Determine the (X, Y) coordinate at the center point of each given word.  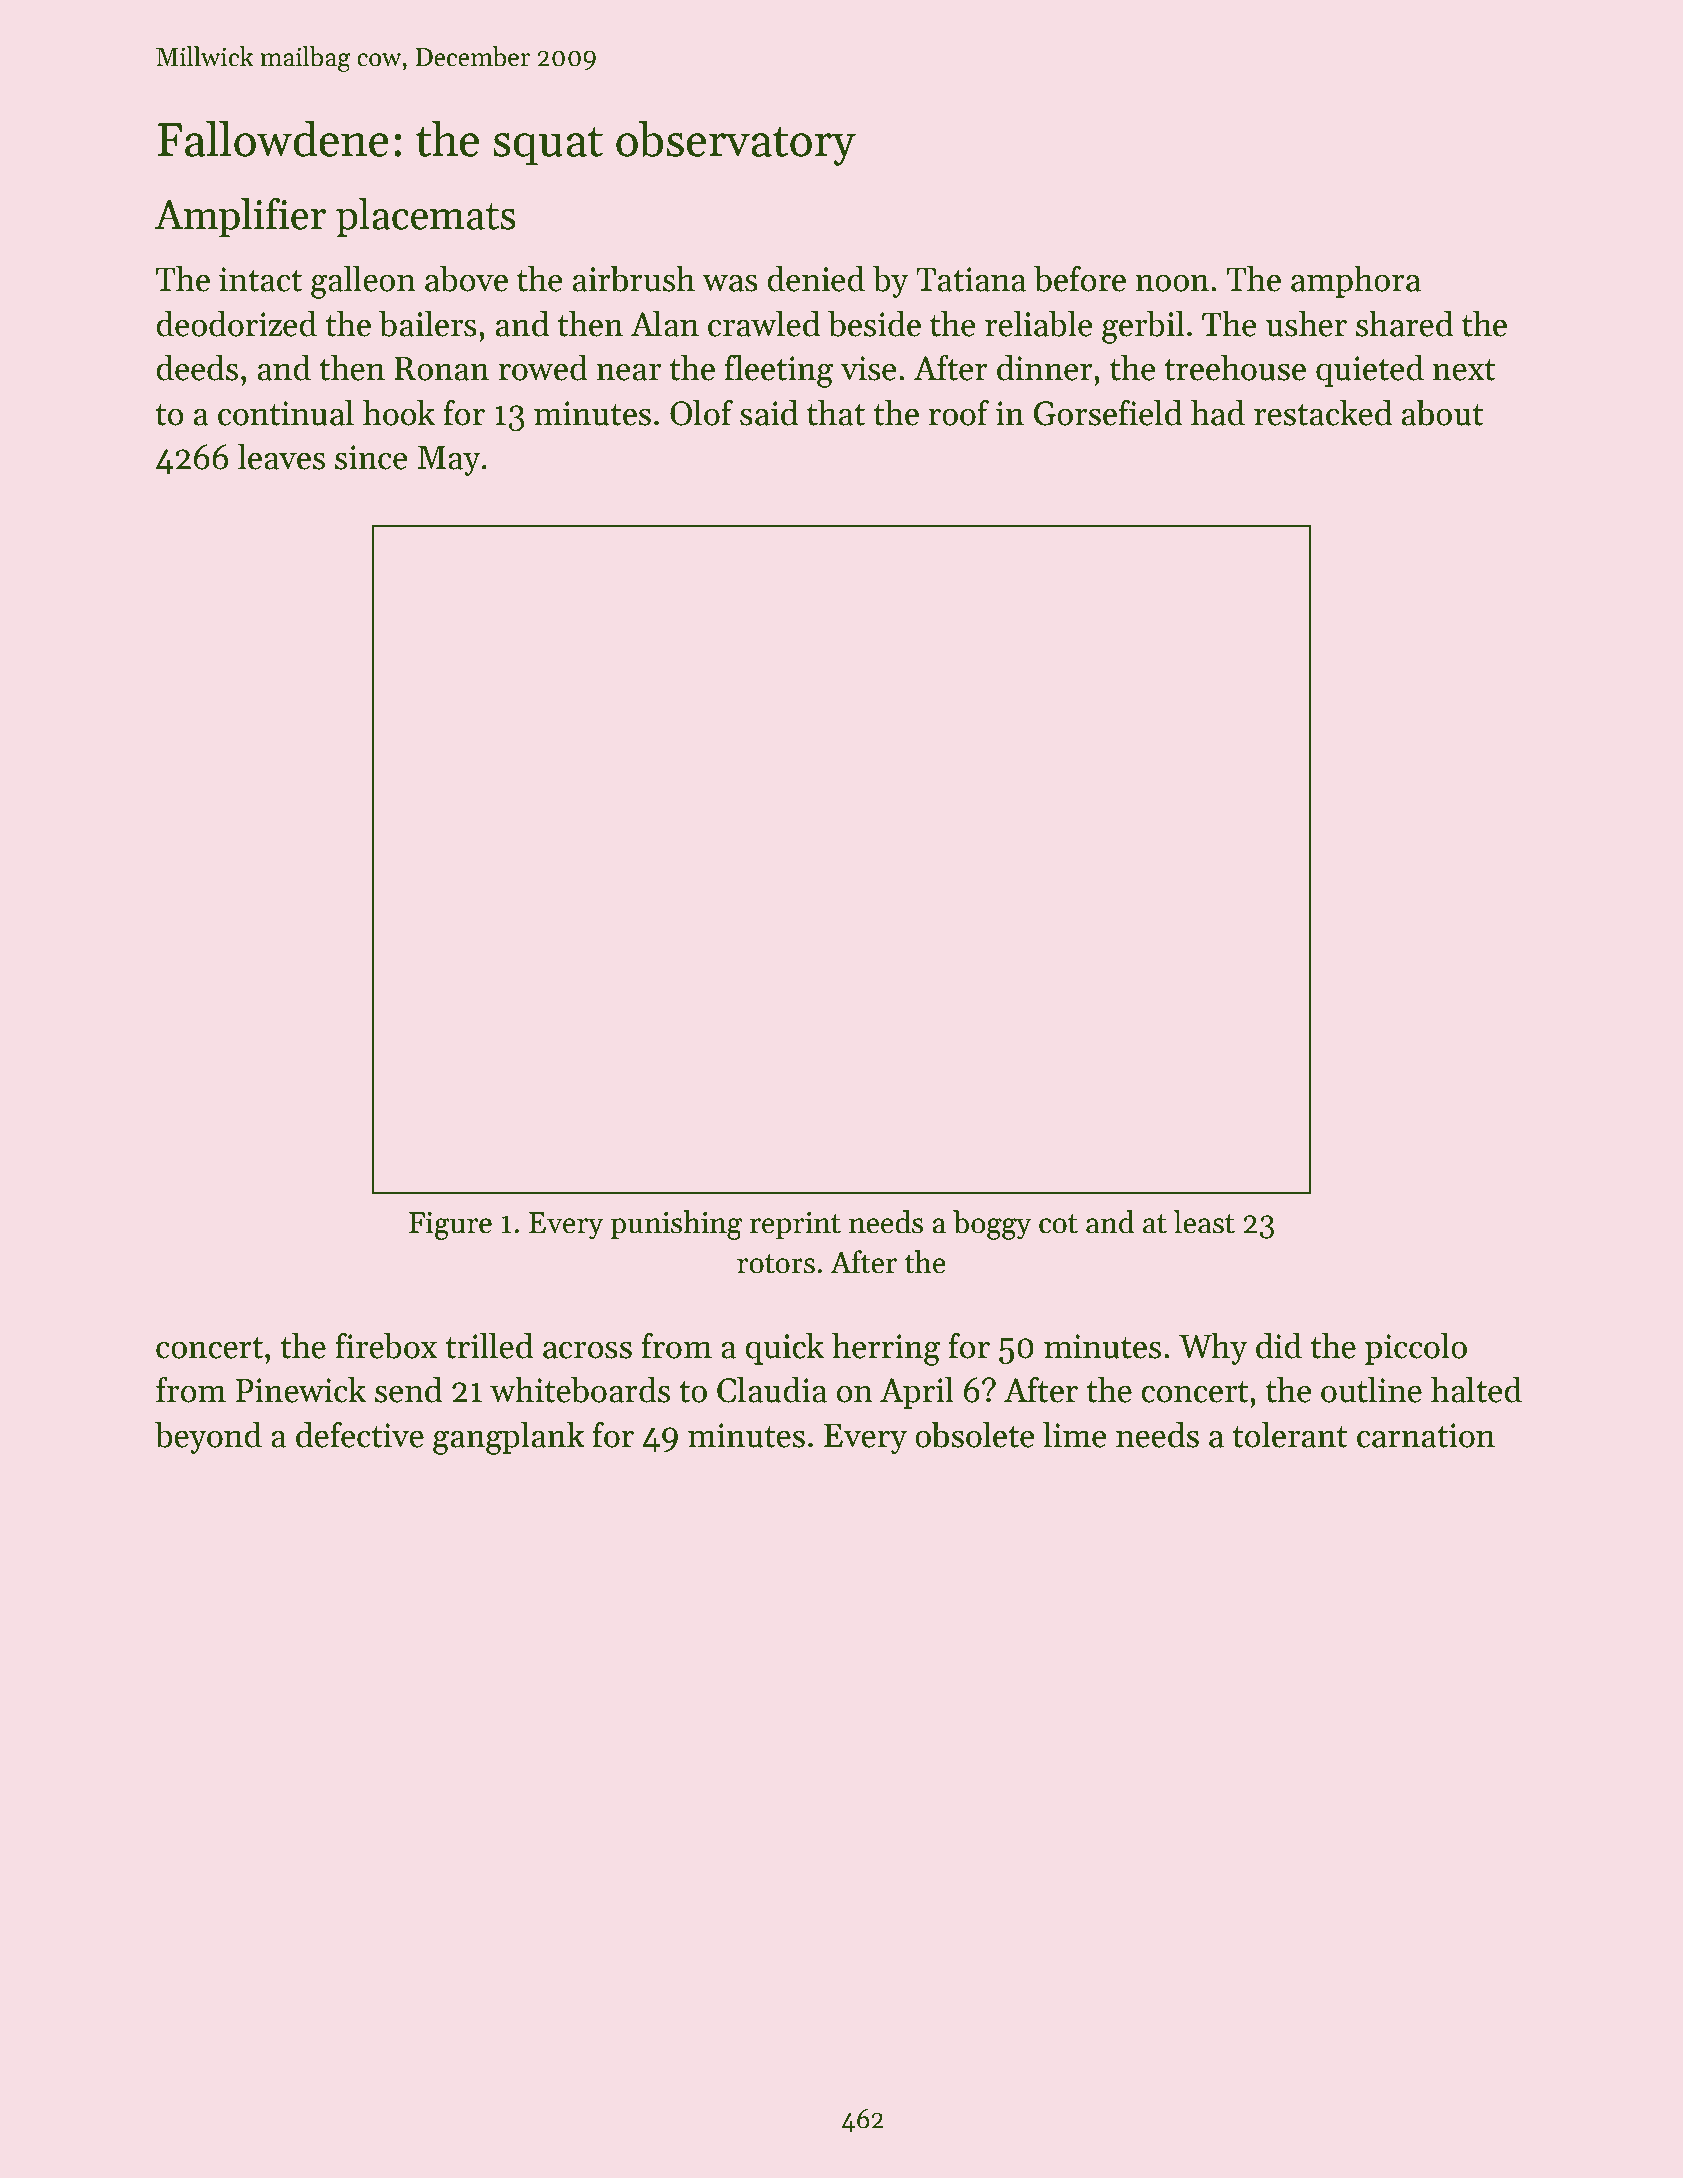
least (1204, 1222)
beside (874, 323)
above (466, 278)
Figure (450, 1225)
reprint (795, 1225)
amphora (1356, 281)
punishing (676, 1225)
